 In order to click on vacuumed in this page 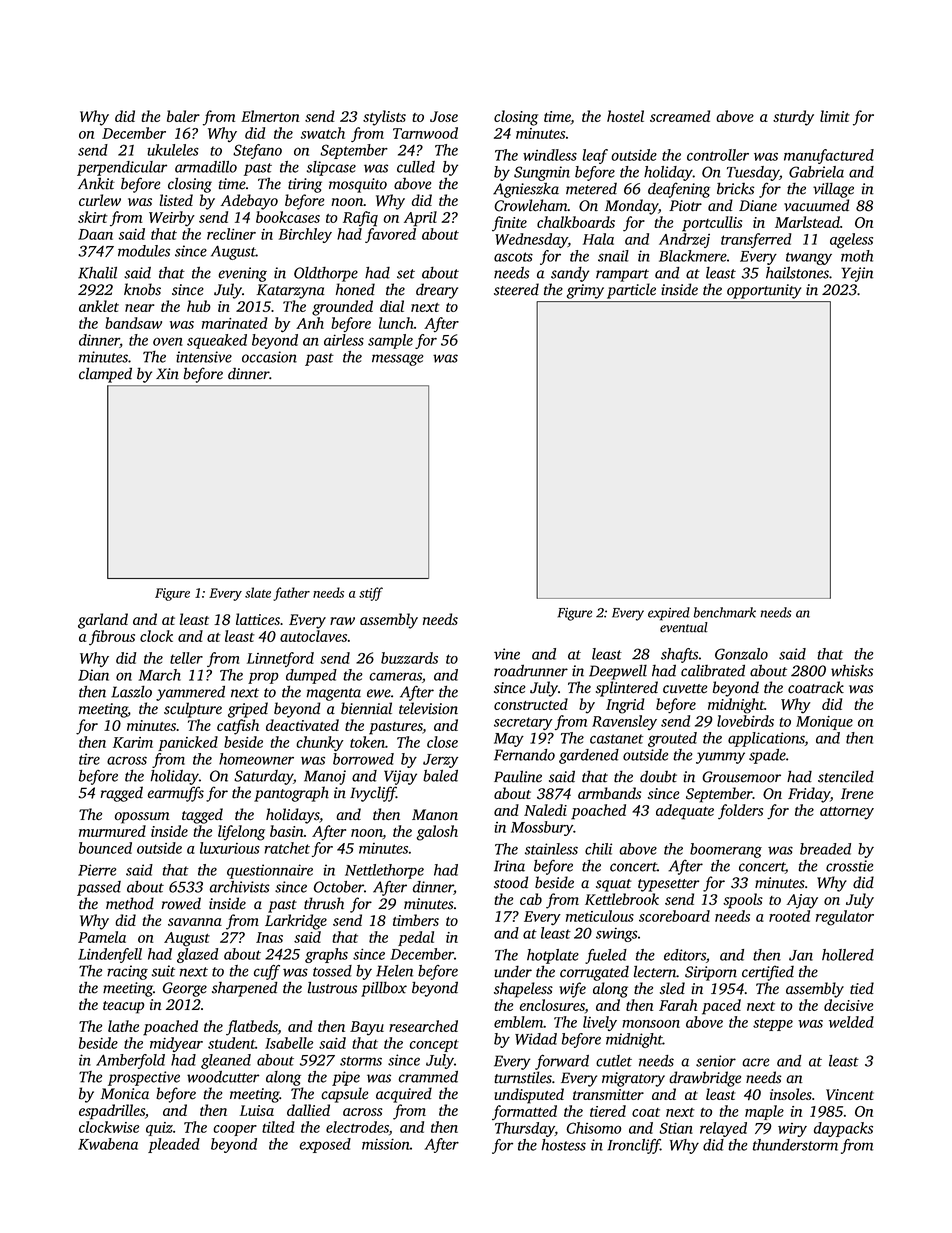, I will do `click(816, 205)`.
